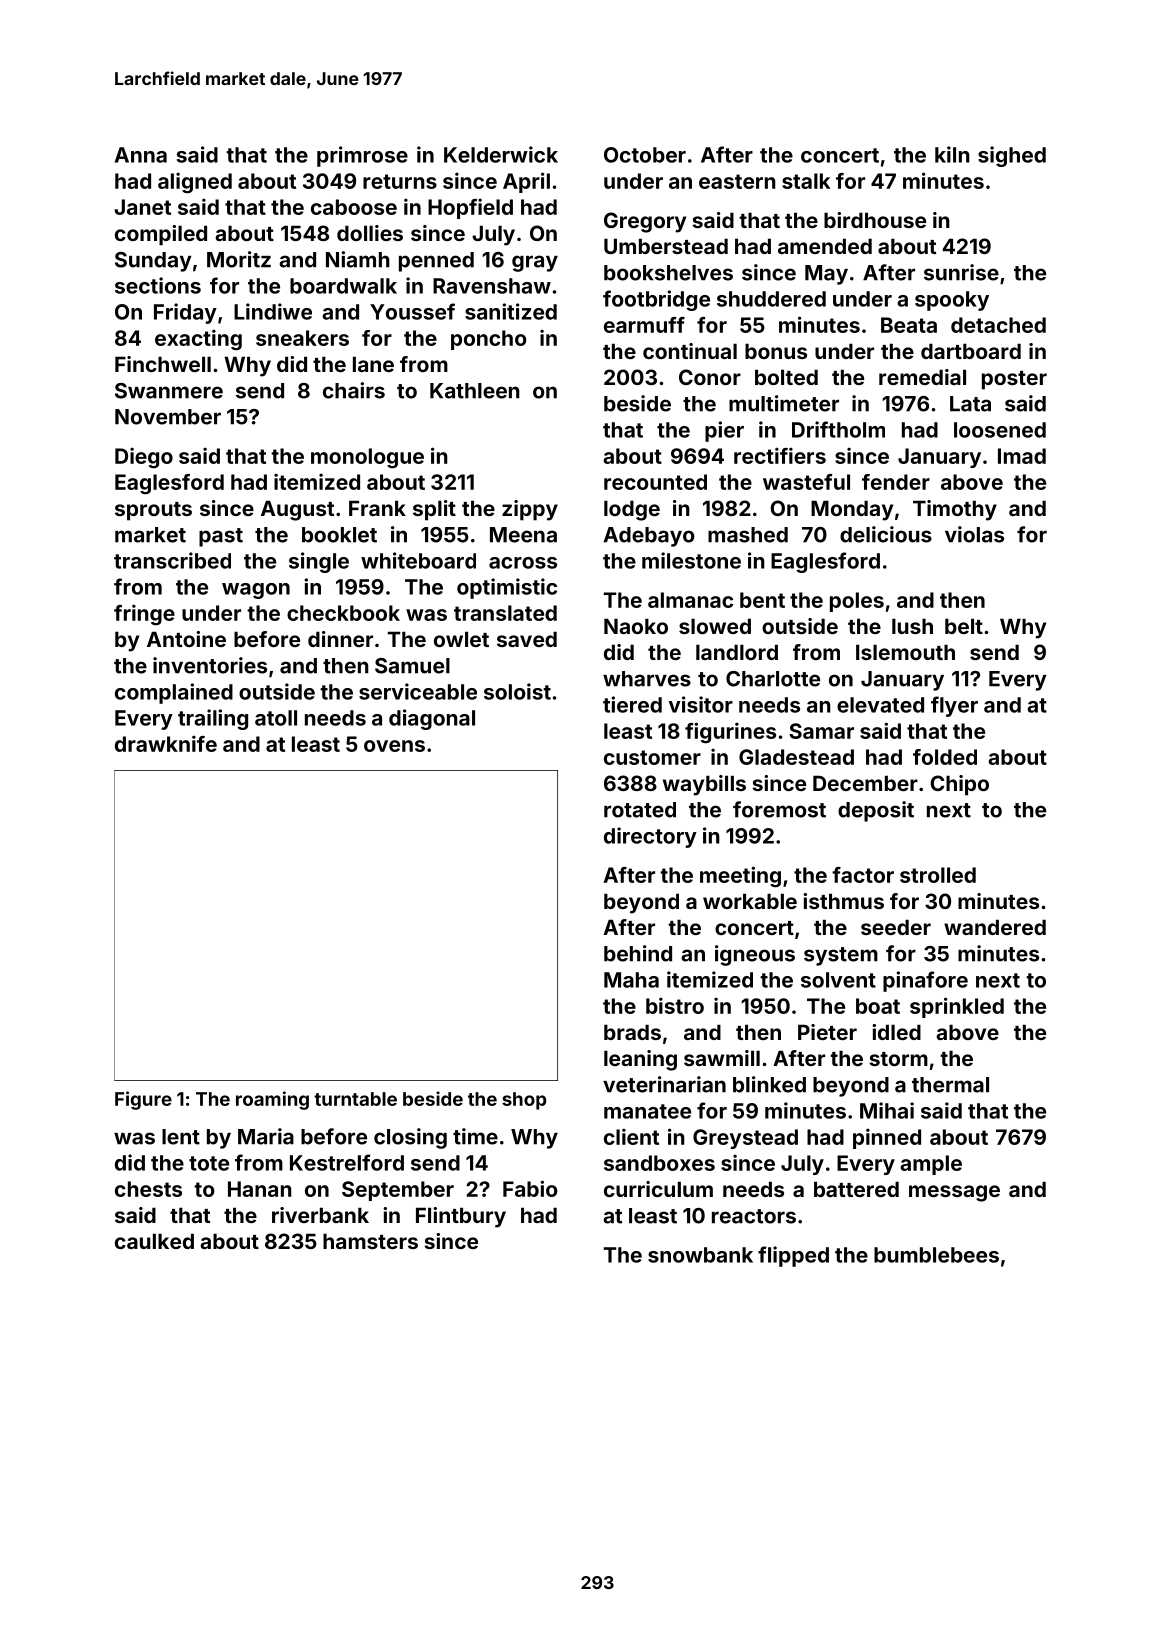  I want to click on riverbank, so click(320, 1215).
